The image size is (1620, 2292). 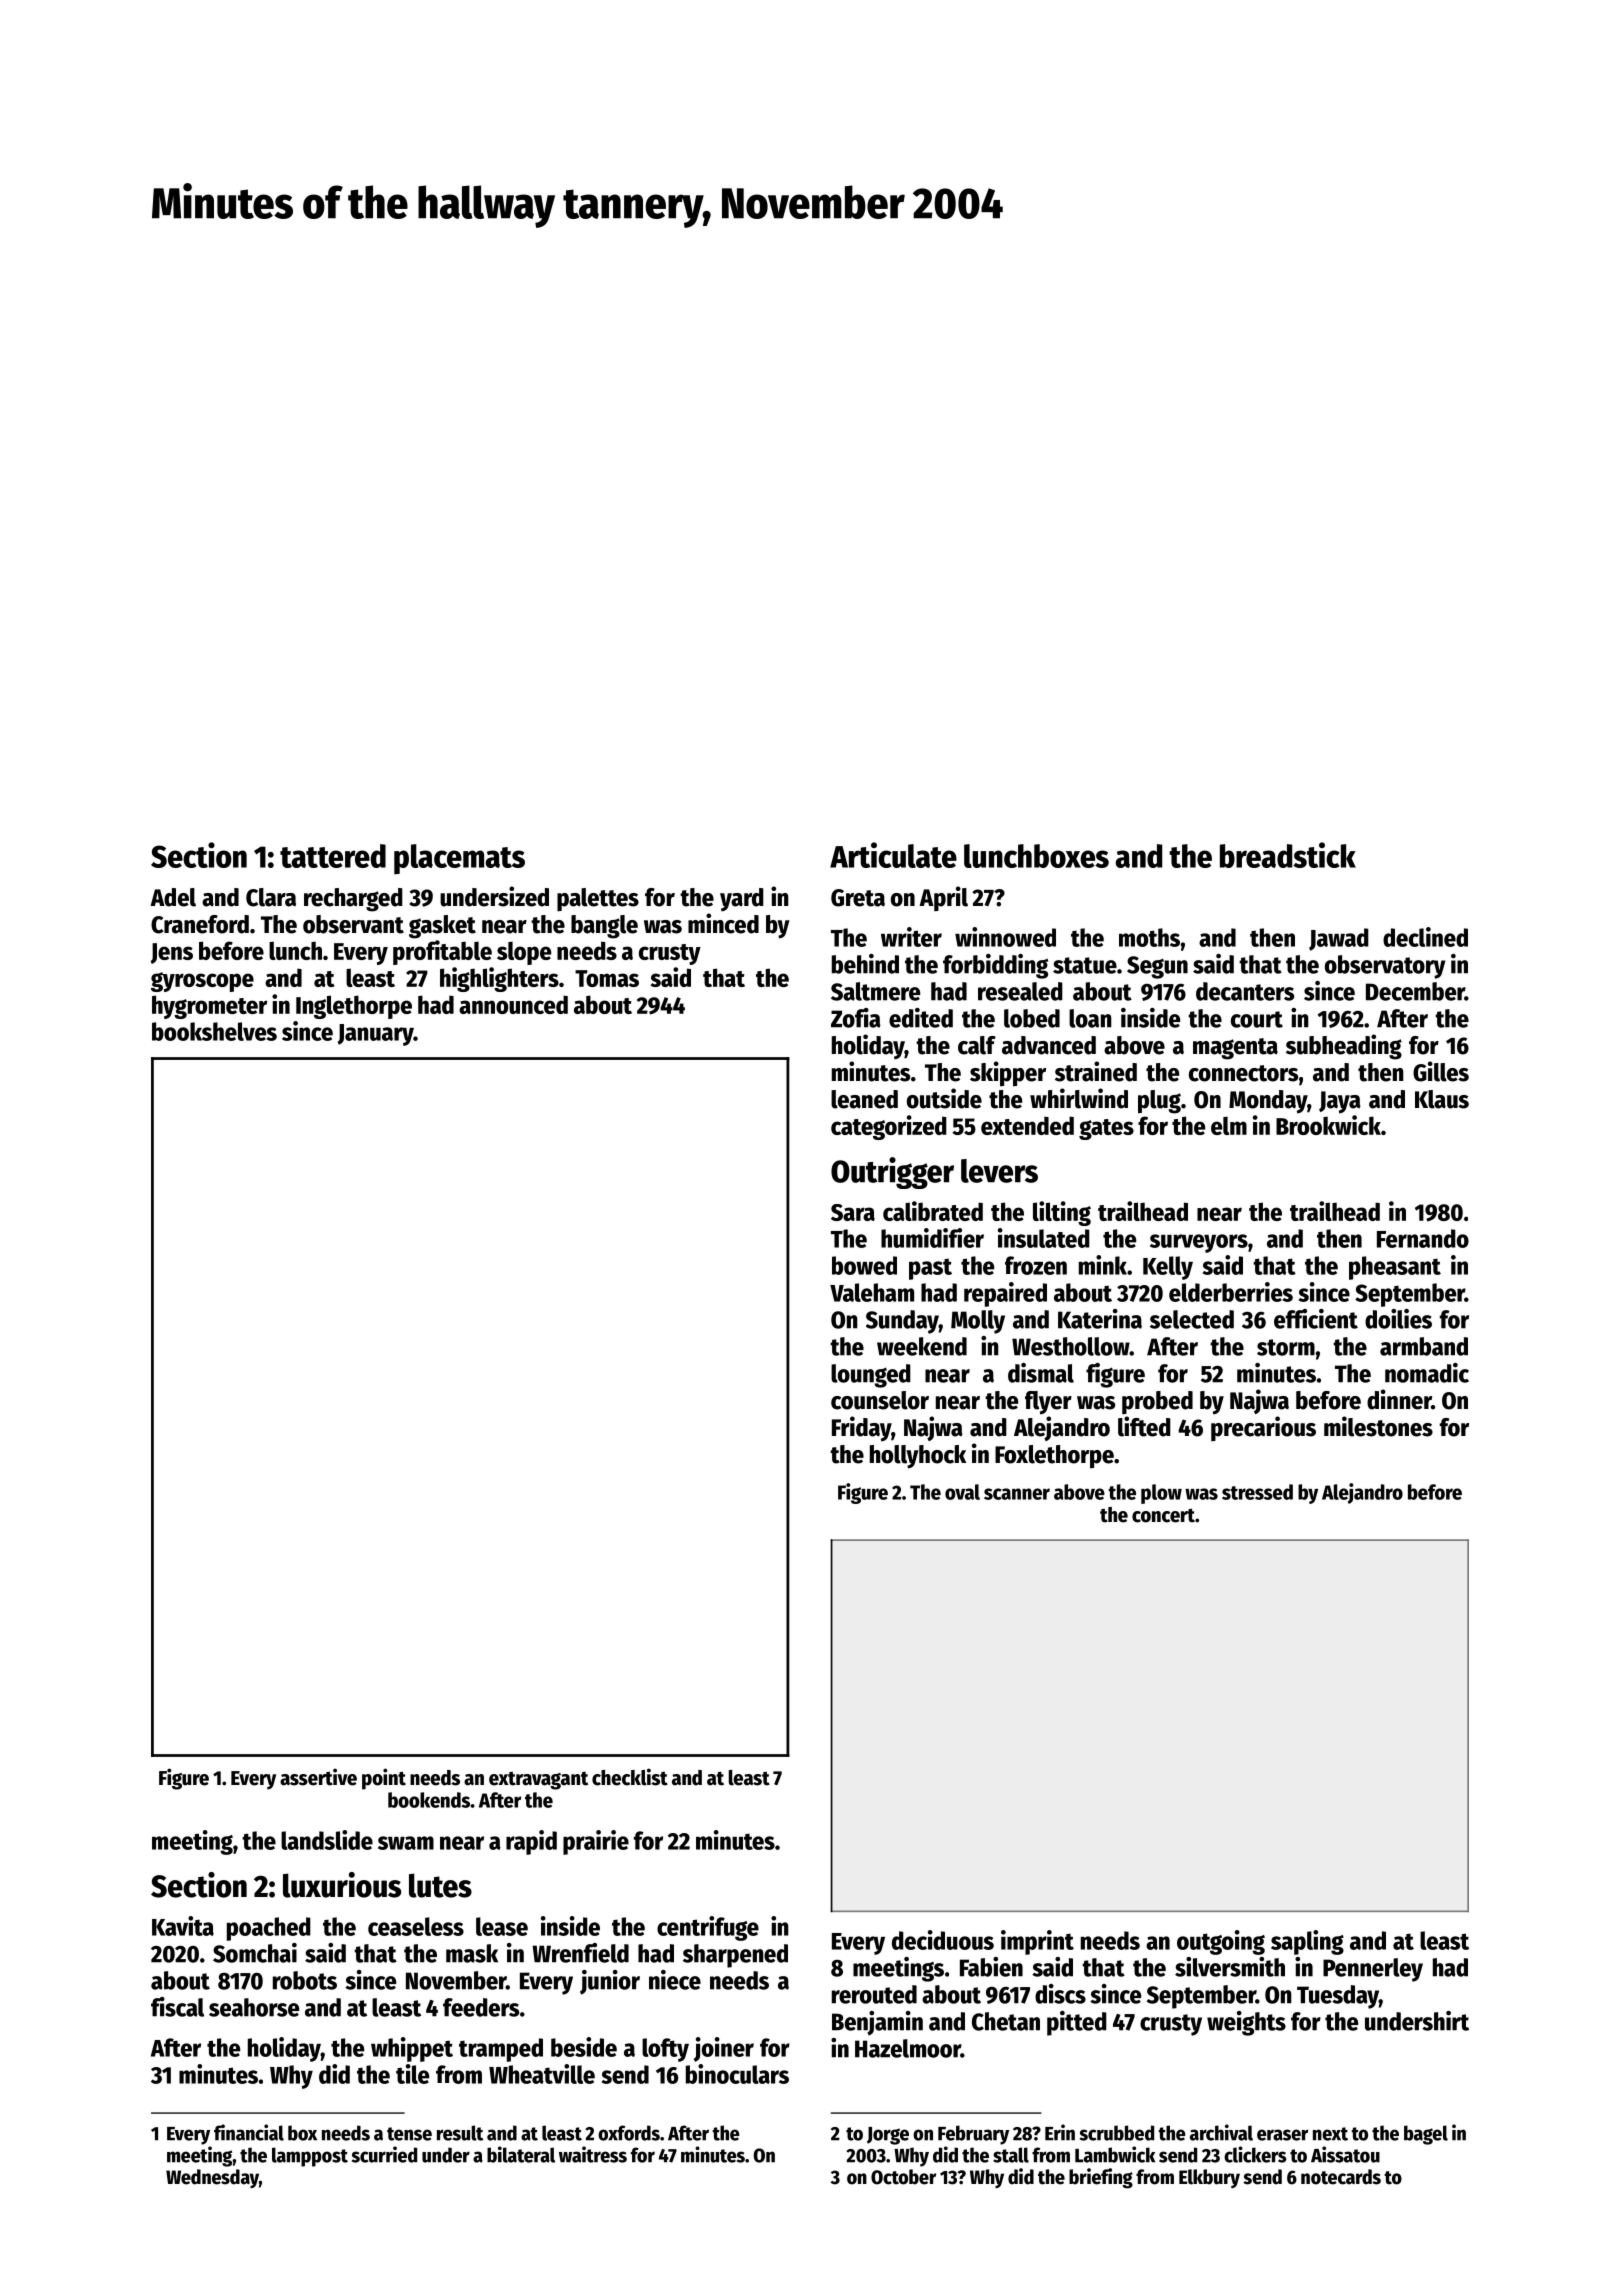 I want to click on Kavita, so click(x=183, y=1926).
